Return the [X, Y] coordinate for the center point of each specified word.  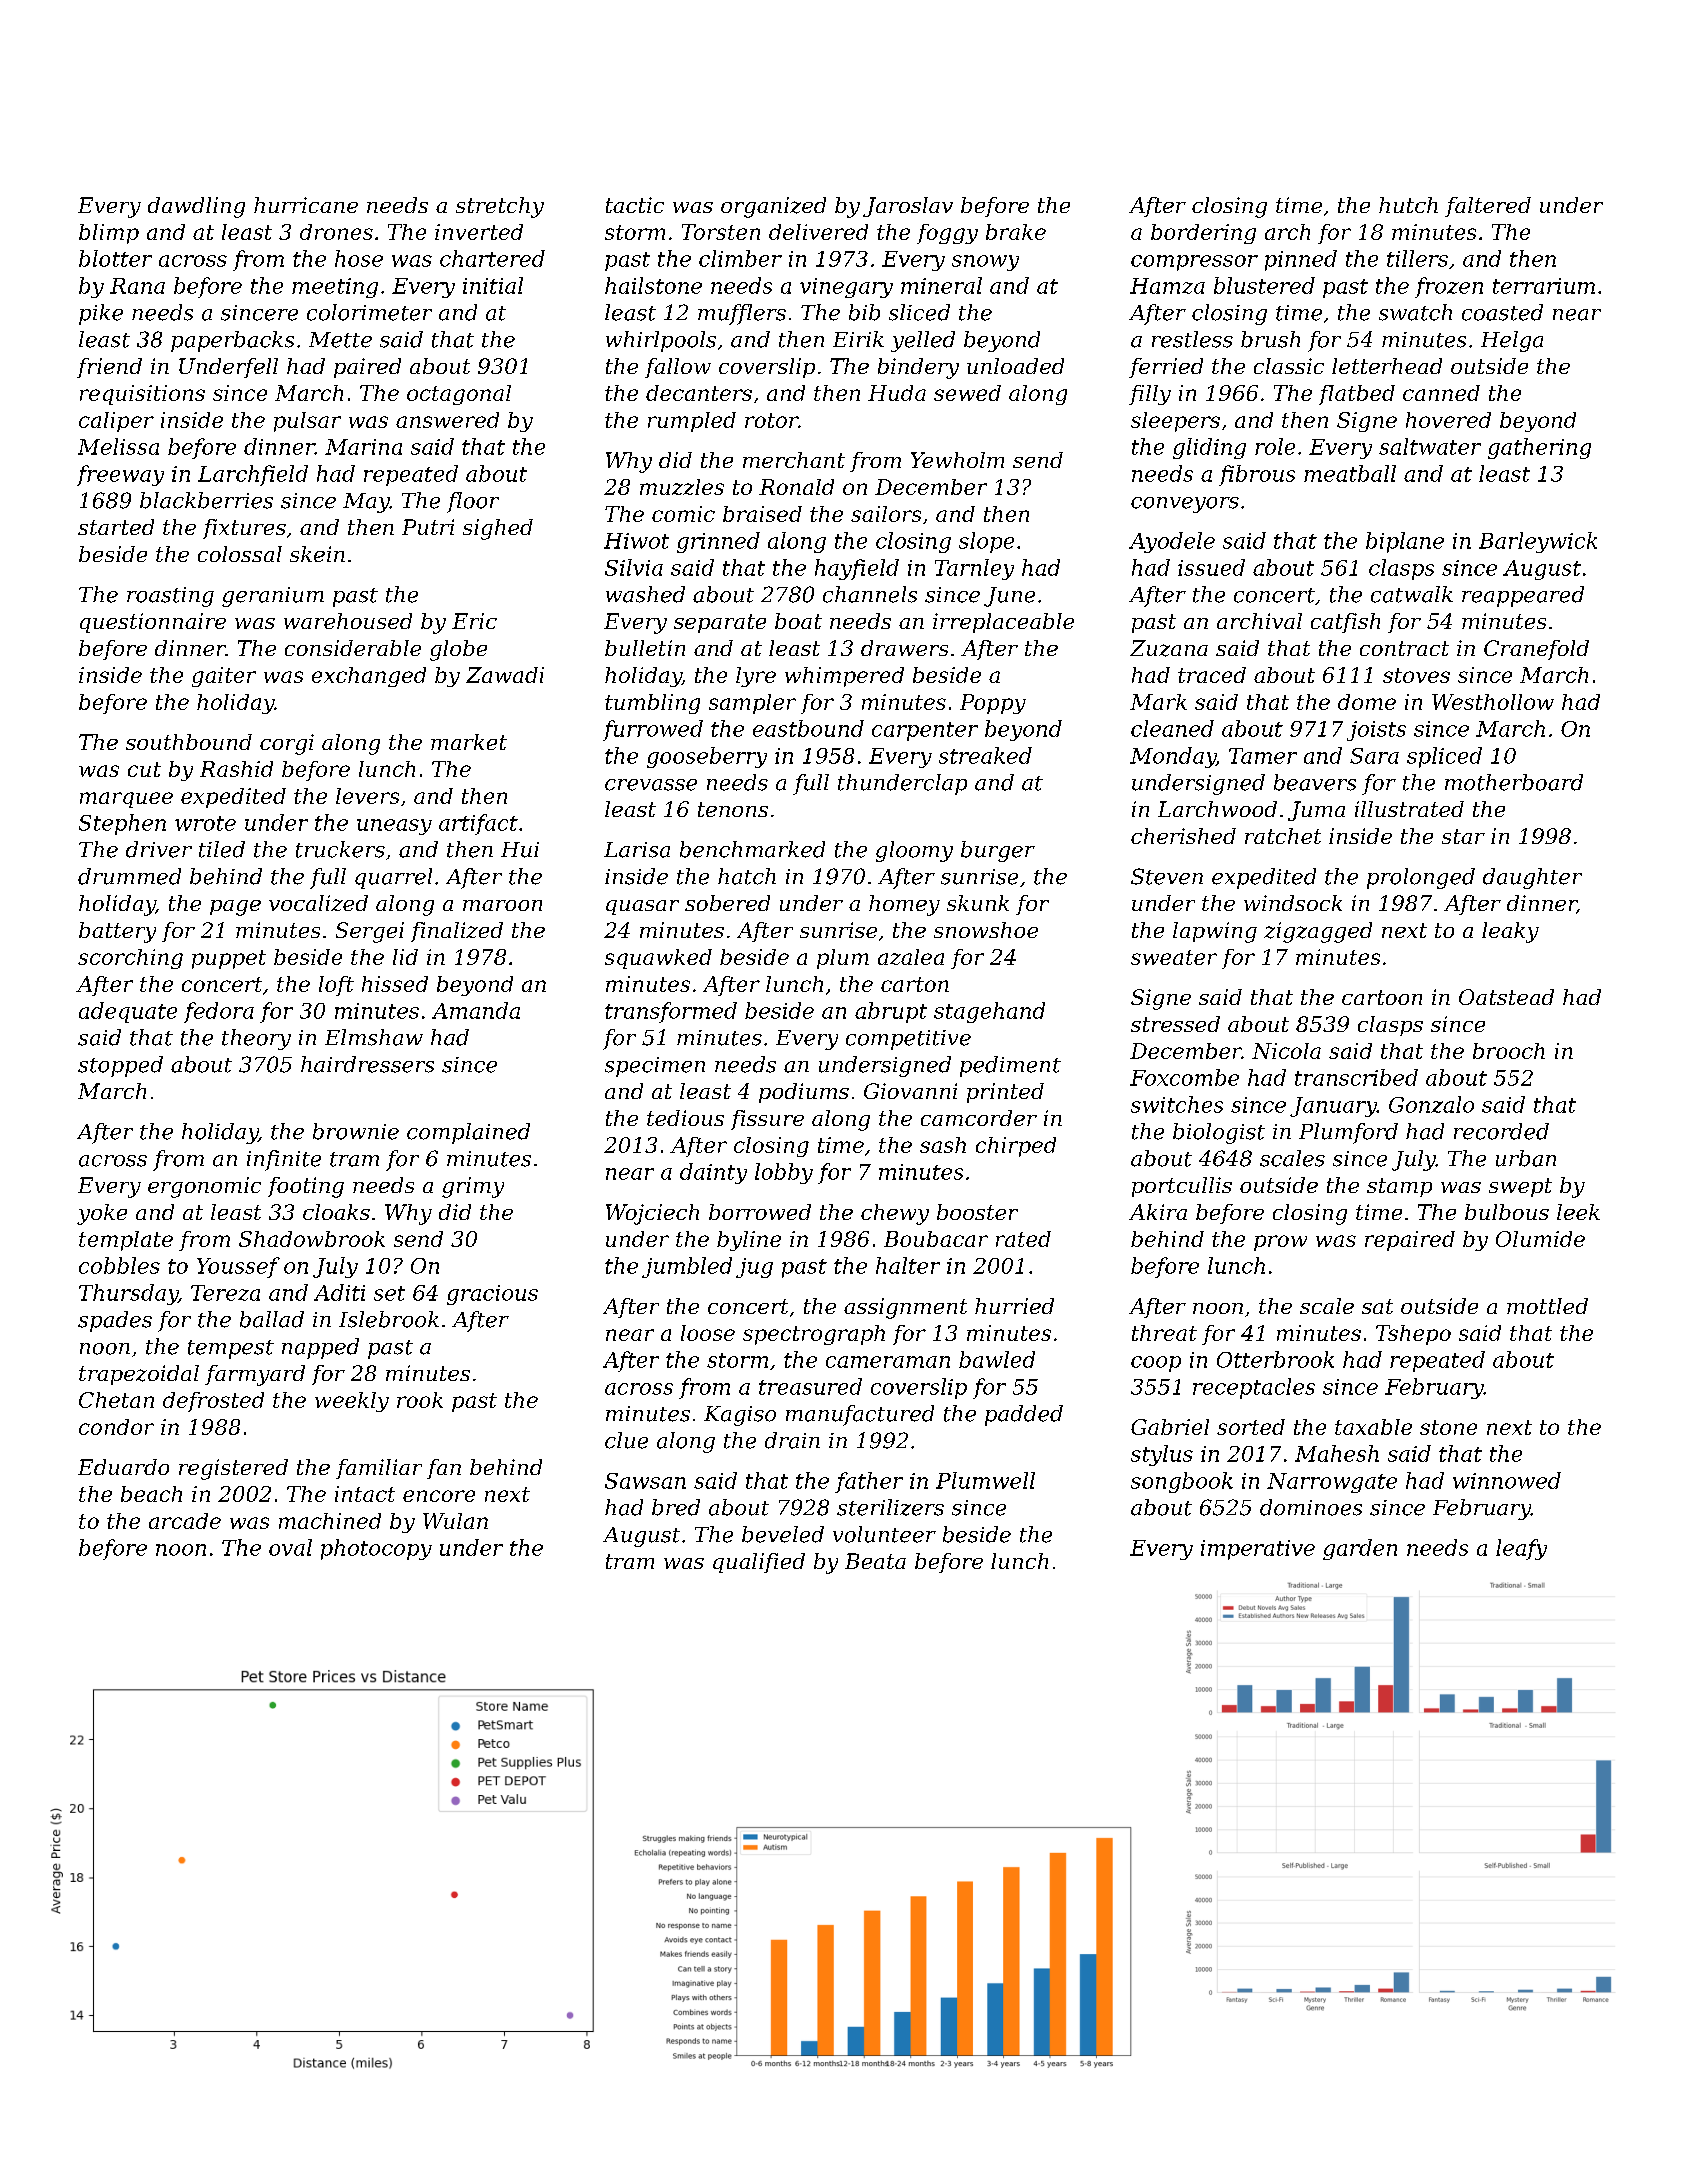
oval [290, 1547]
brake [1016, 232]
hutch [1408, 205]
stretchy [500, 207]
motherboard [1514, 782]
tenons [733, 809]
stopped [120, 1066]
